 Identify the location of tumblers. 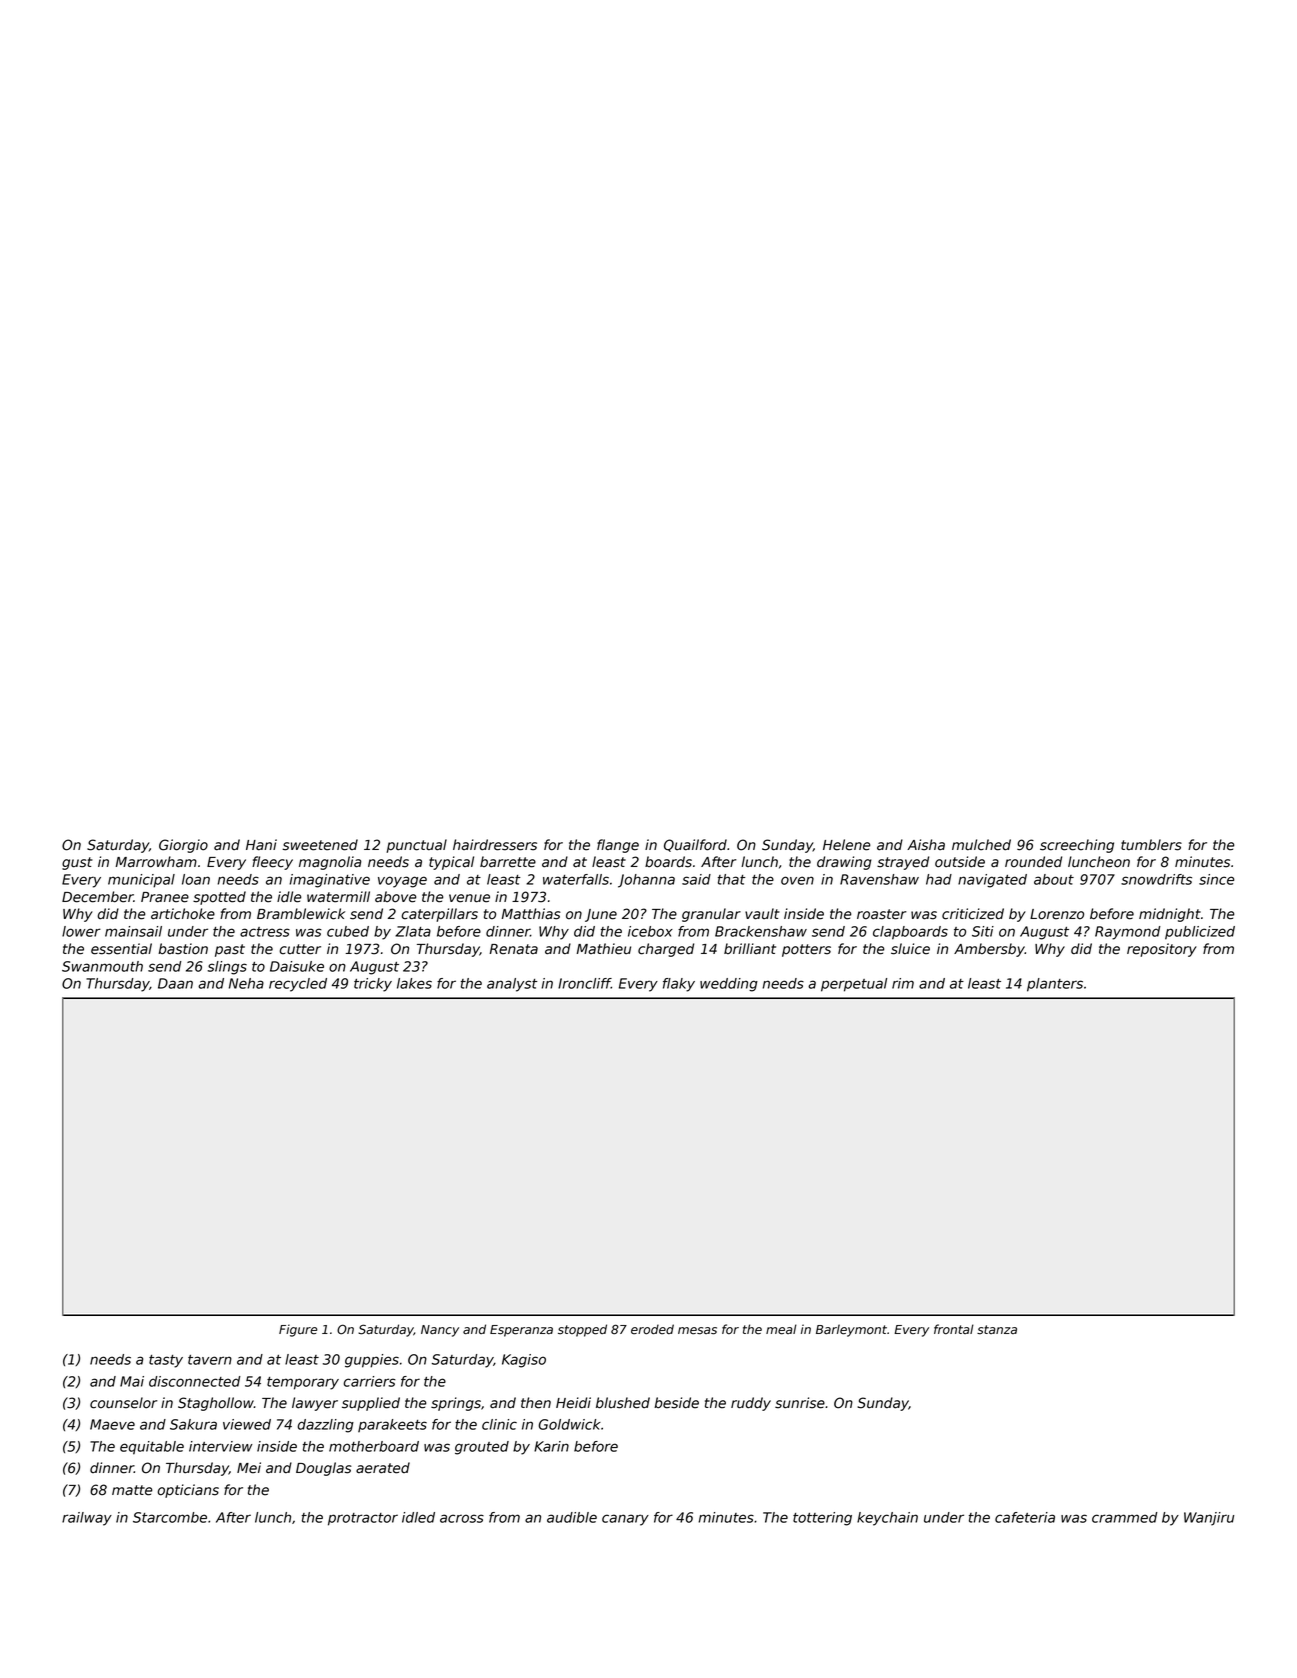
(1151, 845).
